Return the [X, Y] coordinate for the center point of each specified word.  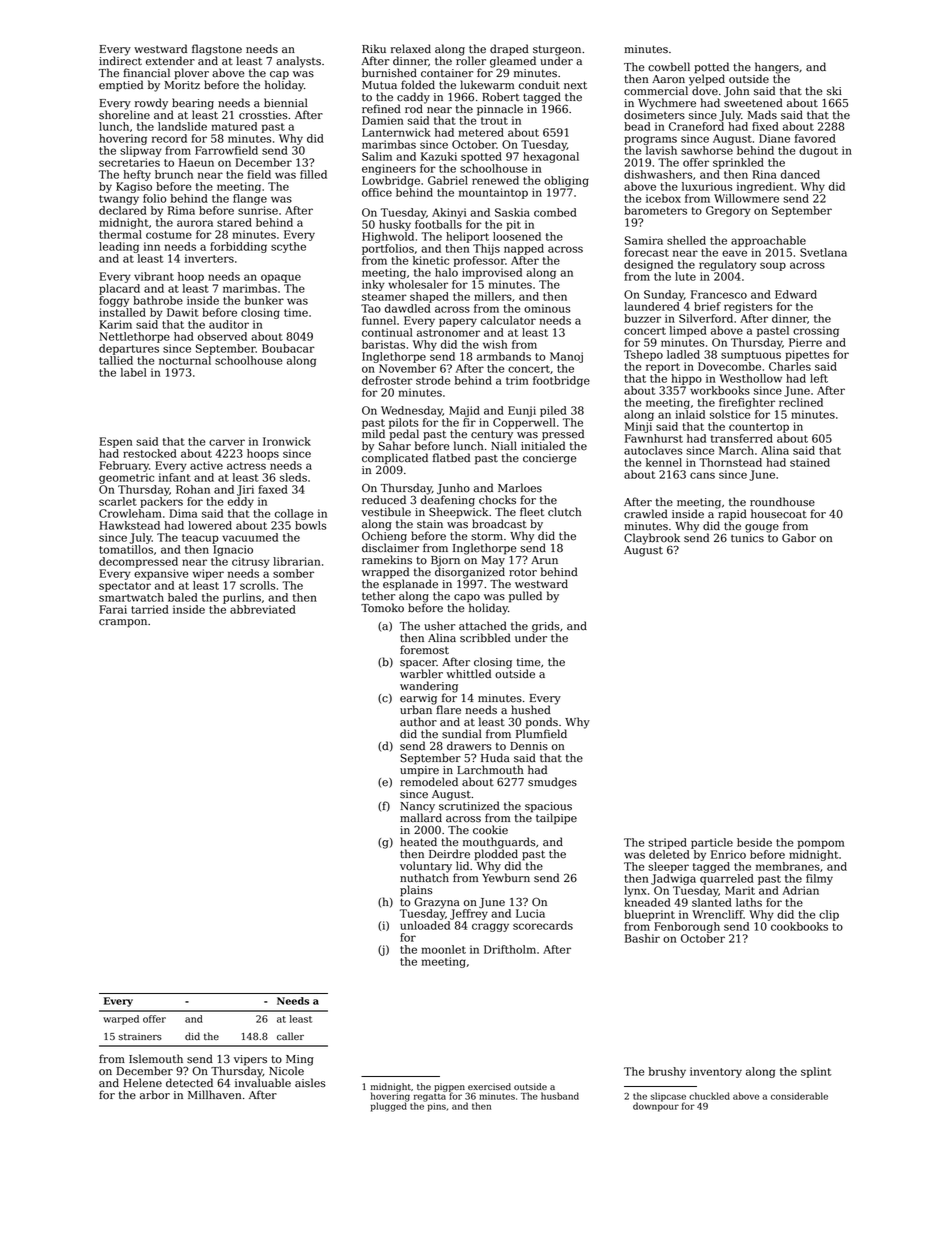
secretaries [129, 162]
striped [667, 843]
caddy [413, 98]
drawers [469, 746]
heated [418, 842]
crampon [123, 623]
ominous [547, 308]
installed [122, 312]
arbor [155, 1095]
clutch [564, 512]
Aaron [668, 79]
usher [439, 626]
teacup [200, 539]
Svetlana [823, 252]
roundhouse [782, 502]
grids [546, 627]
